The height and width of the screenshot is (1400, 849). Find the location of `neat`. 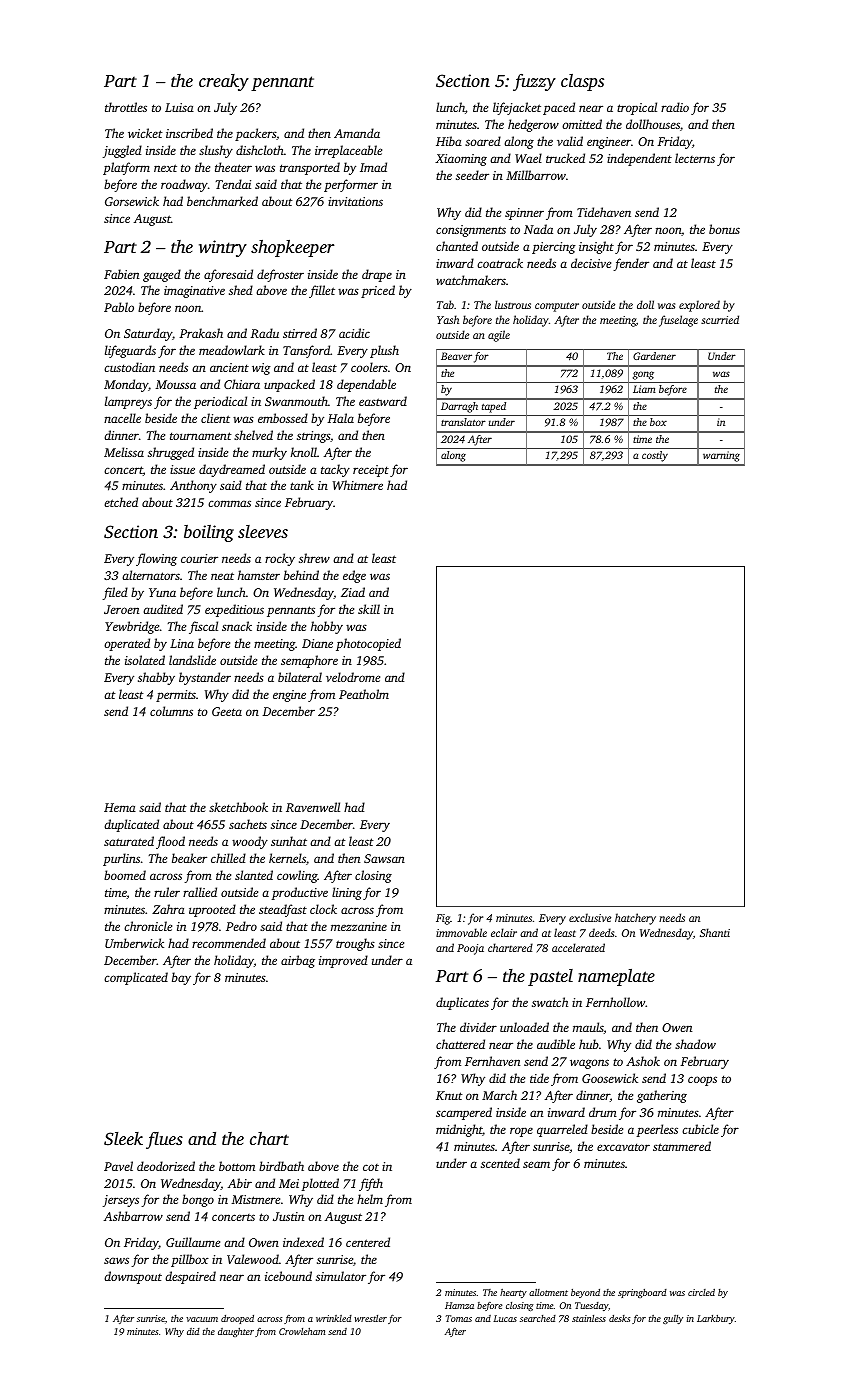

neat is located at coordinates (222, 576).
